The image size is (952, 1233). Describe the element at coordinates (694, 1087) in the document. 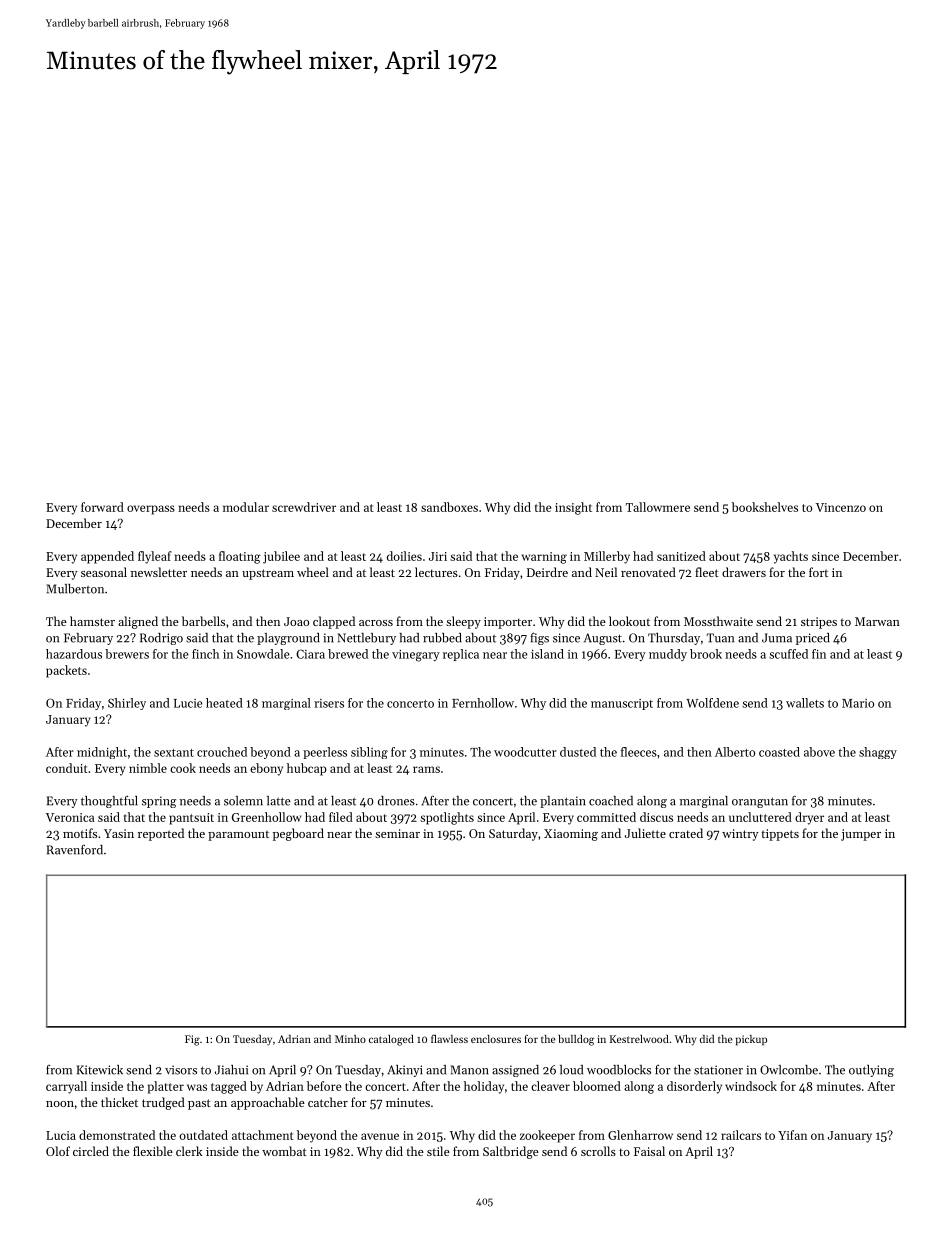

I see `disorderly` at that location.
